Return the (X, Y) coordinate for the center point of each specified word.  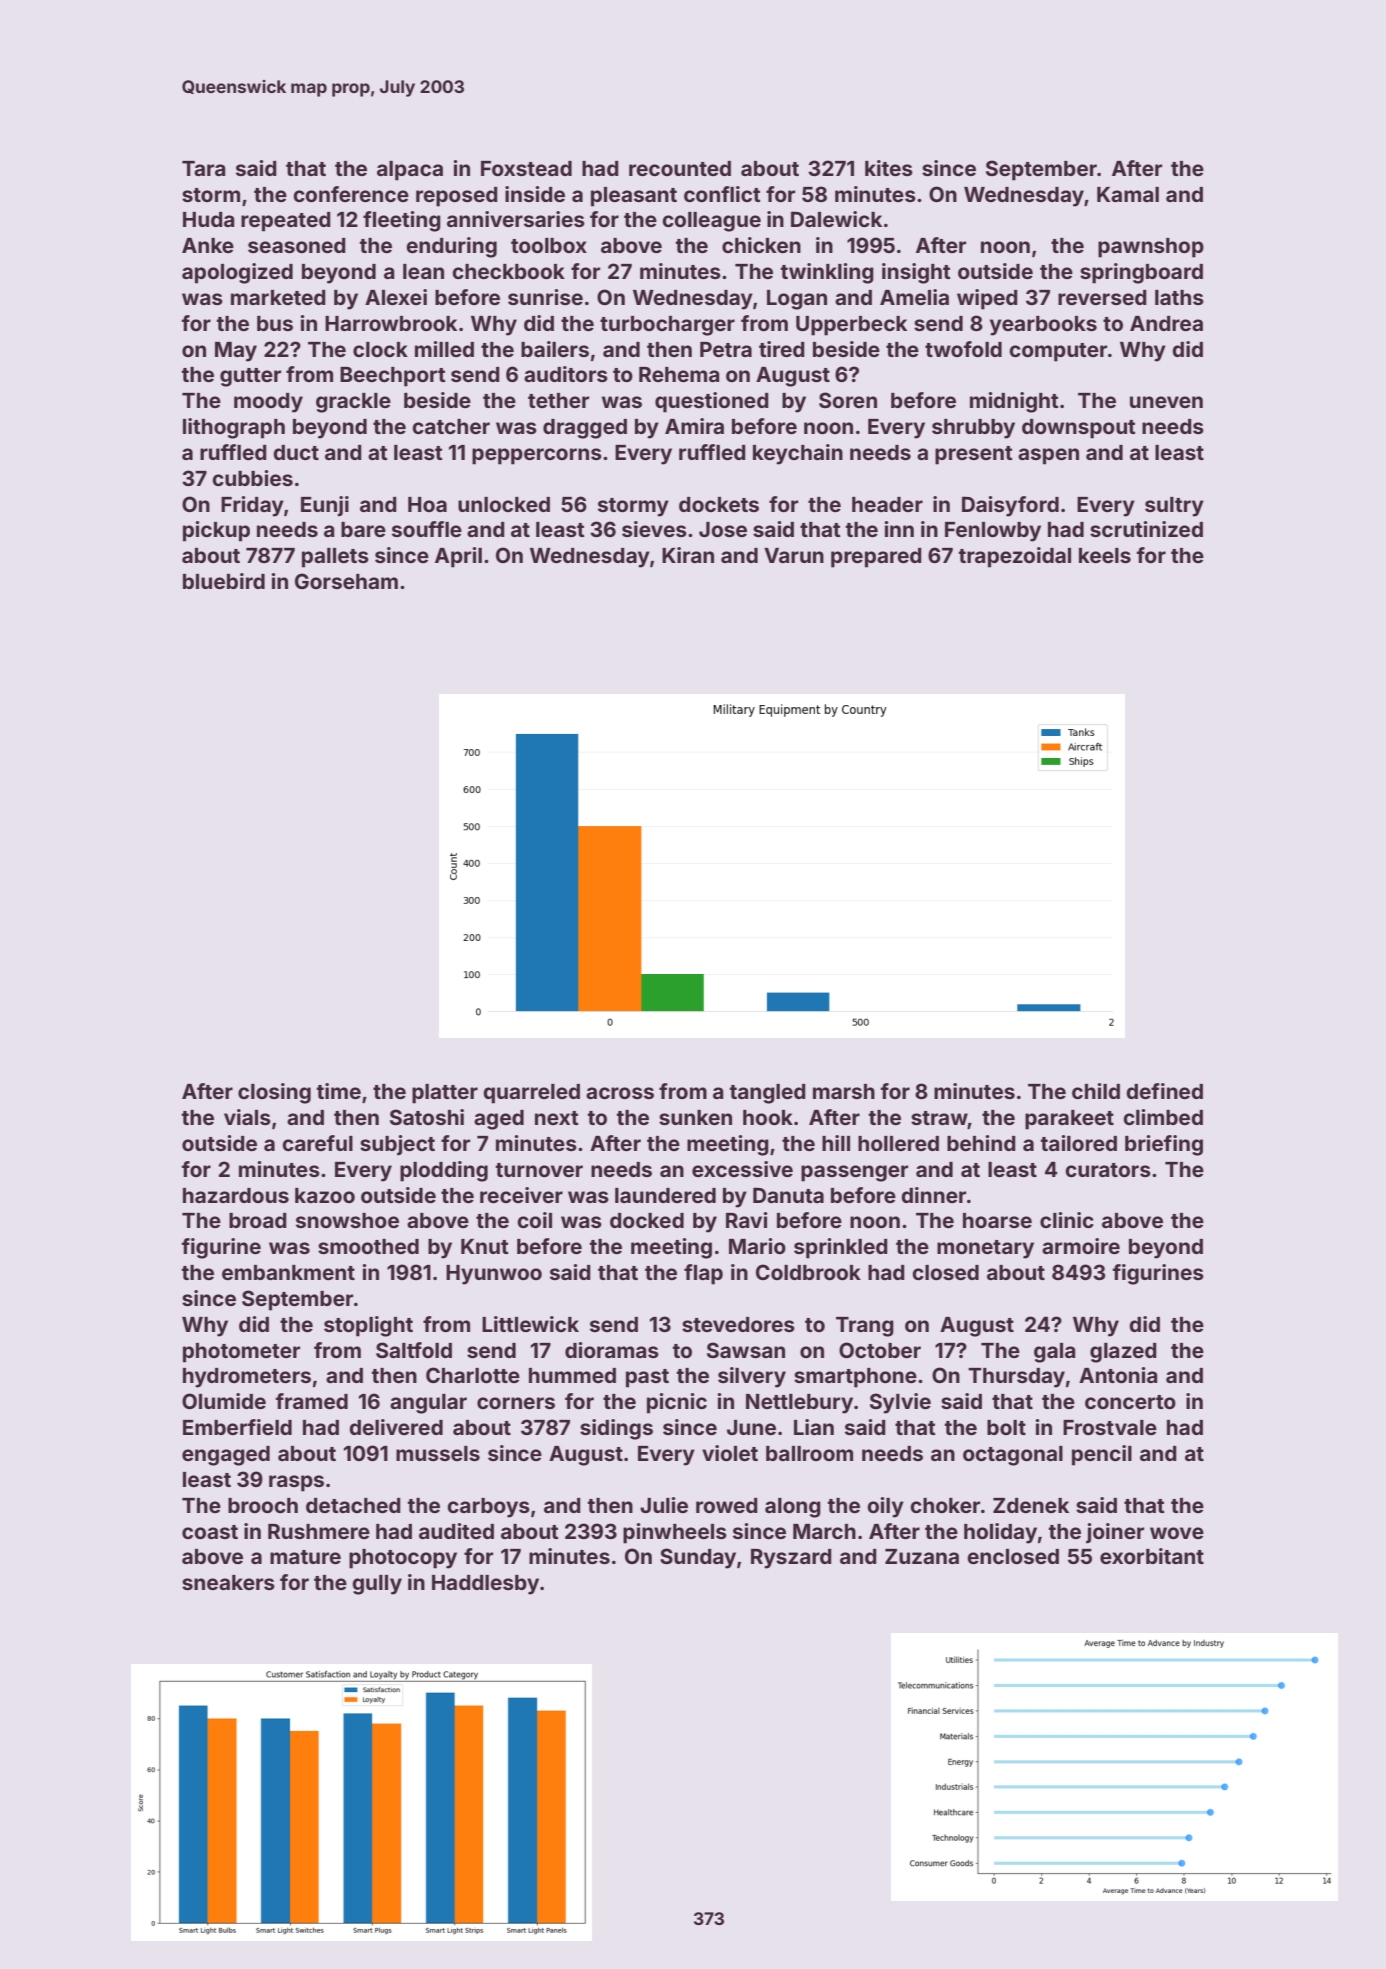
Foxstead (526, 168)
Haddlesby (485, 1585)
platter (445, 1094)
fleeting (402, 221)
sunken (695, 1117)
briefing (1164, 1145)
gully (377, 1585)
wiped (987, 299)
